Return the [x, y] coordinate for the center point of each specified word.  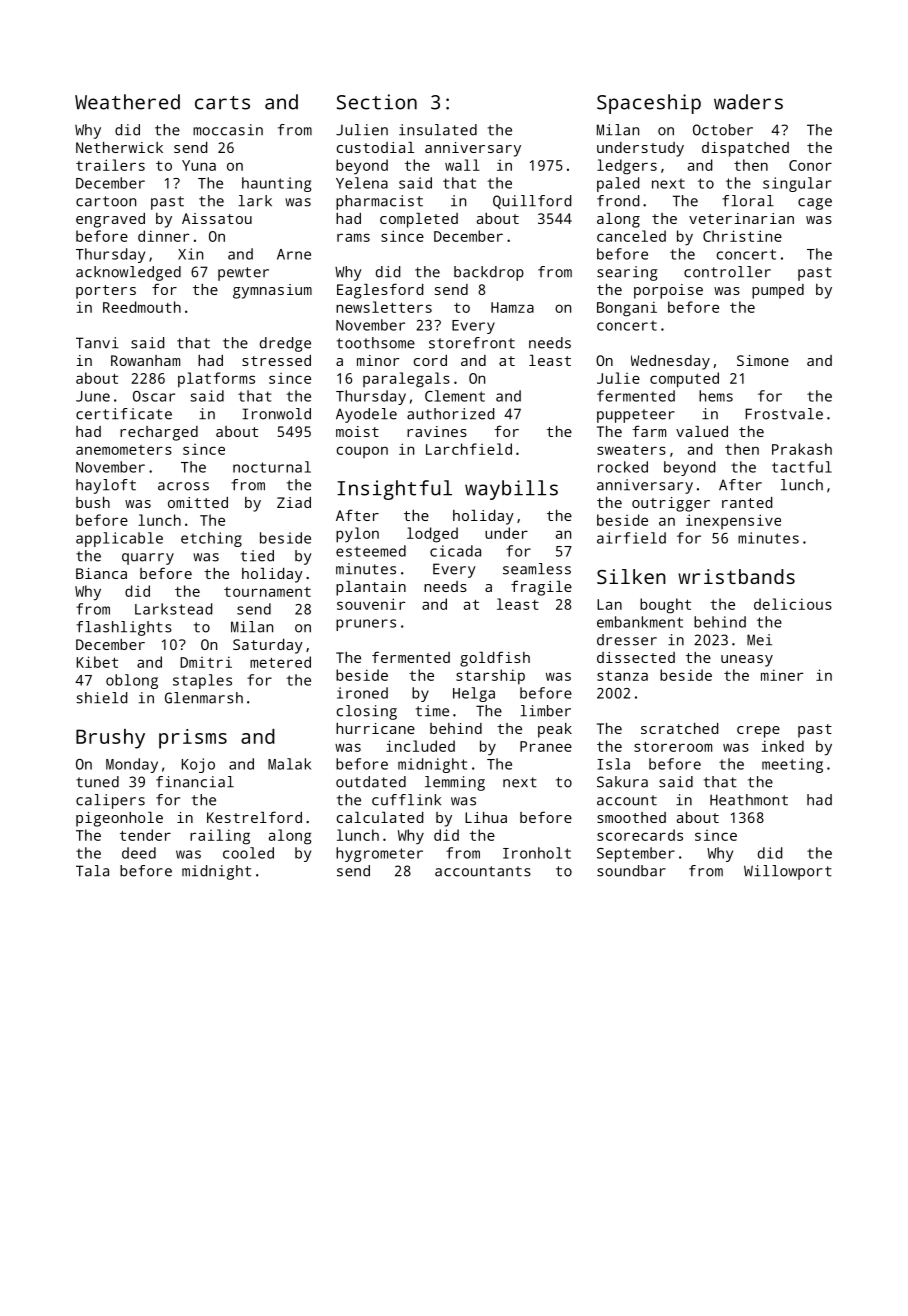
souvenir [371, 604]
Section [377, 102]
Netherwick [119, 147]
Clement [455, 396]
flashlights [124, 628]
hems [716, 396]
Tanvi [97, 343]
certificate [124, 414]
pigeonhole [119, 819]
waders [748, 102]
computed [684, 380]
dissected [636, 657]
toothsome [376, 343]
